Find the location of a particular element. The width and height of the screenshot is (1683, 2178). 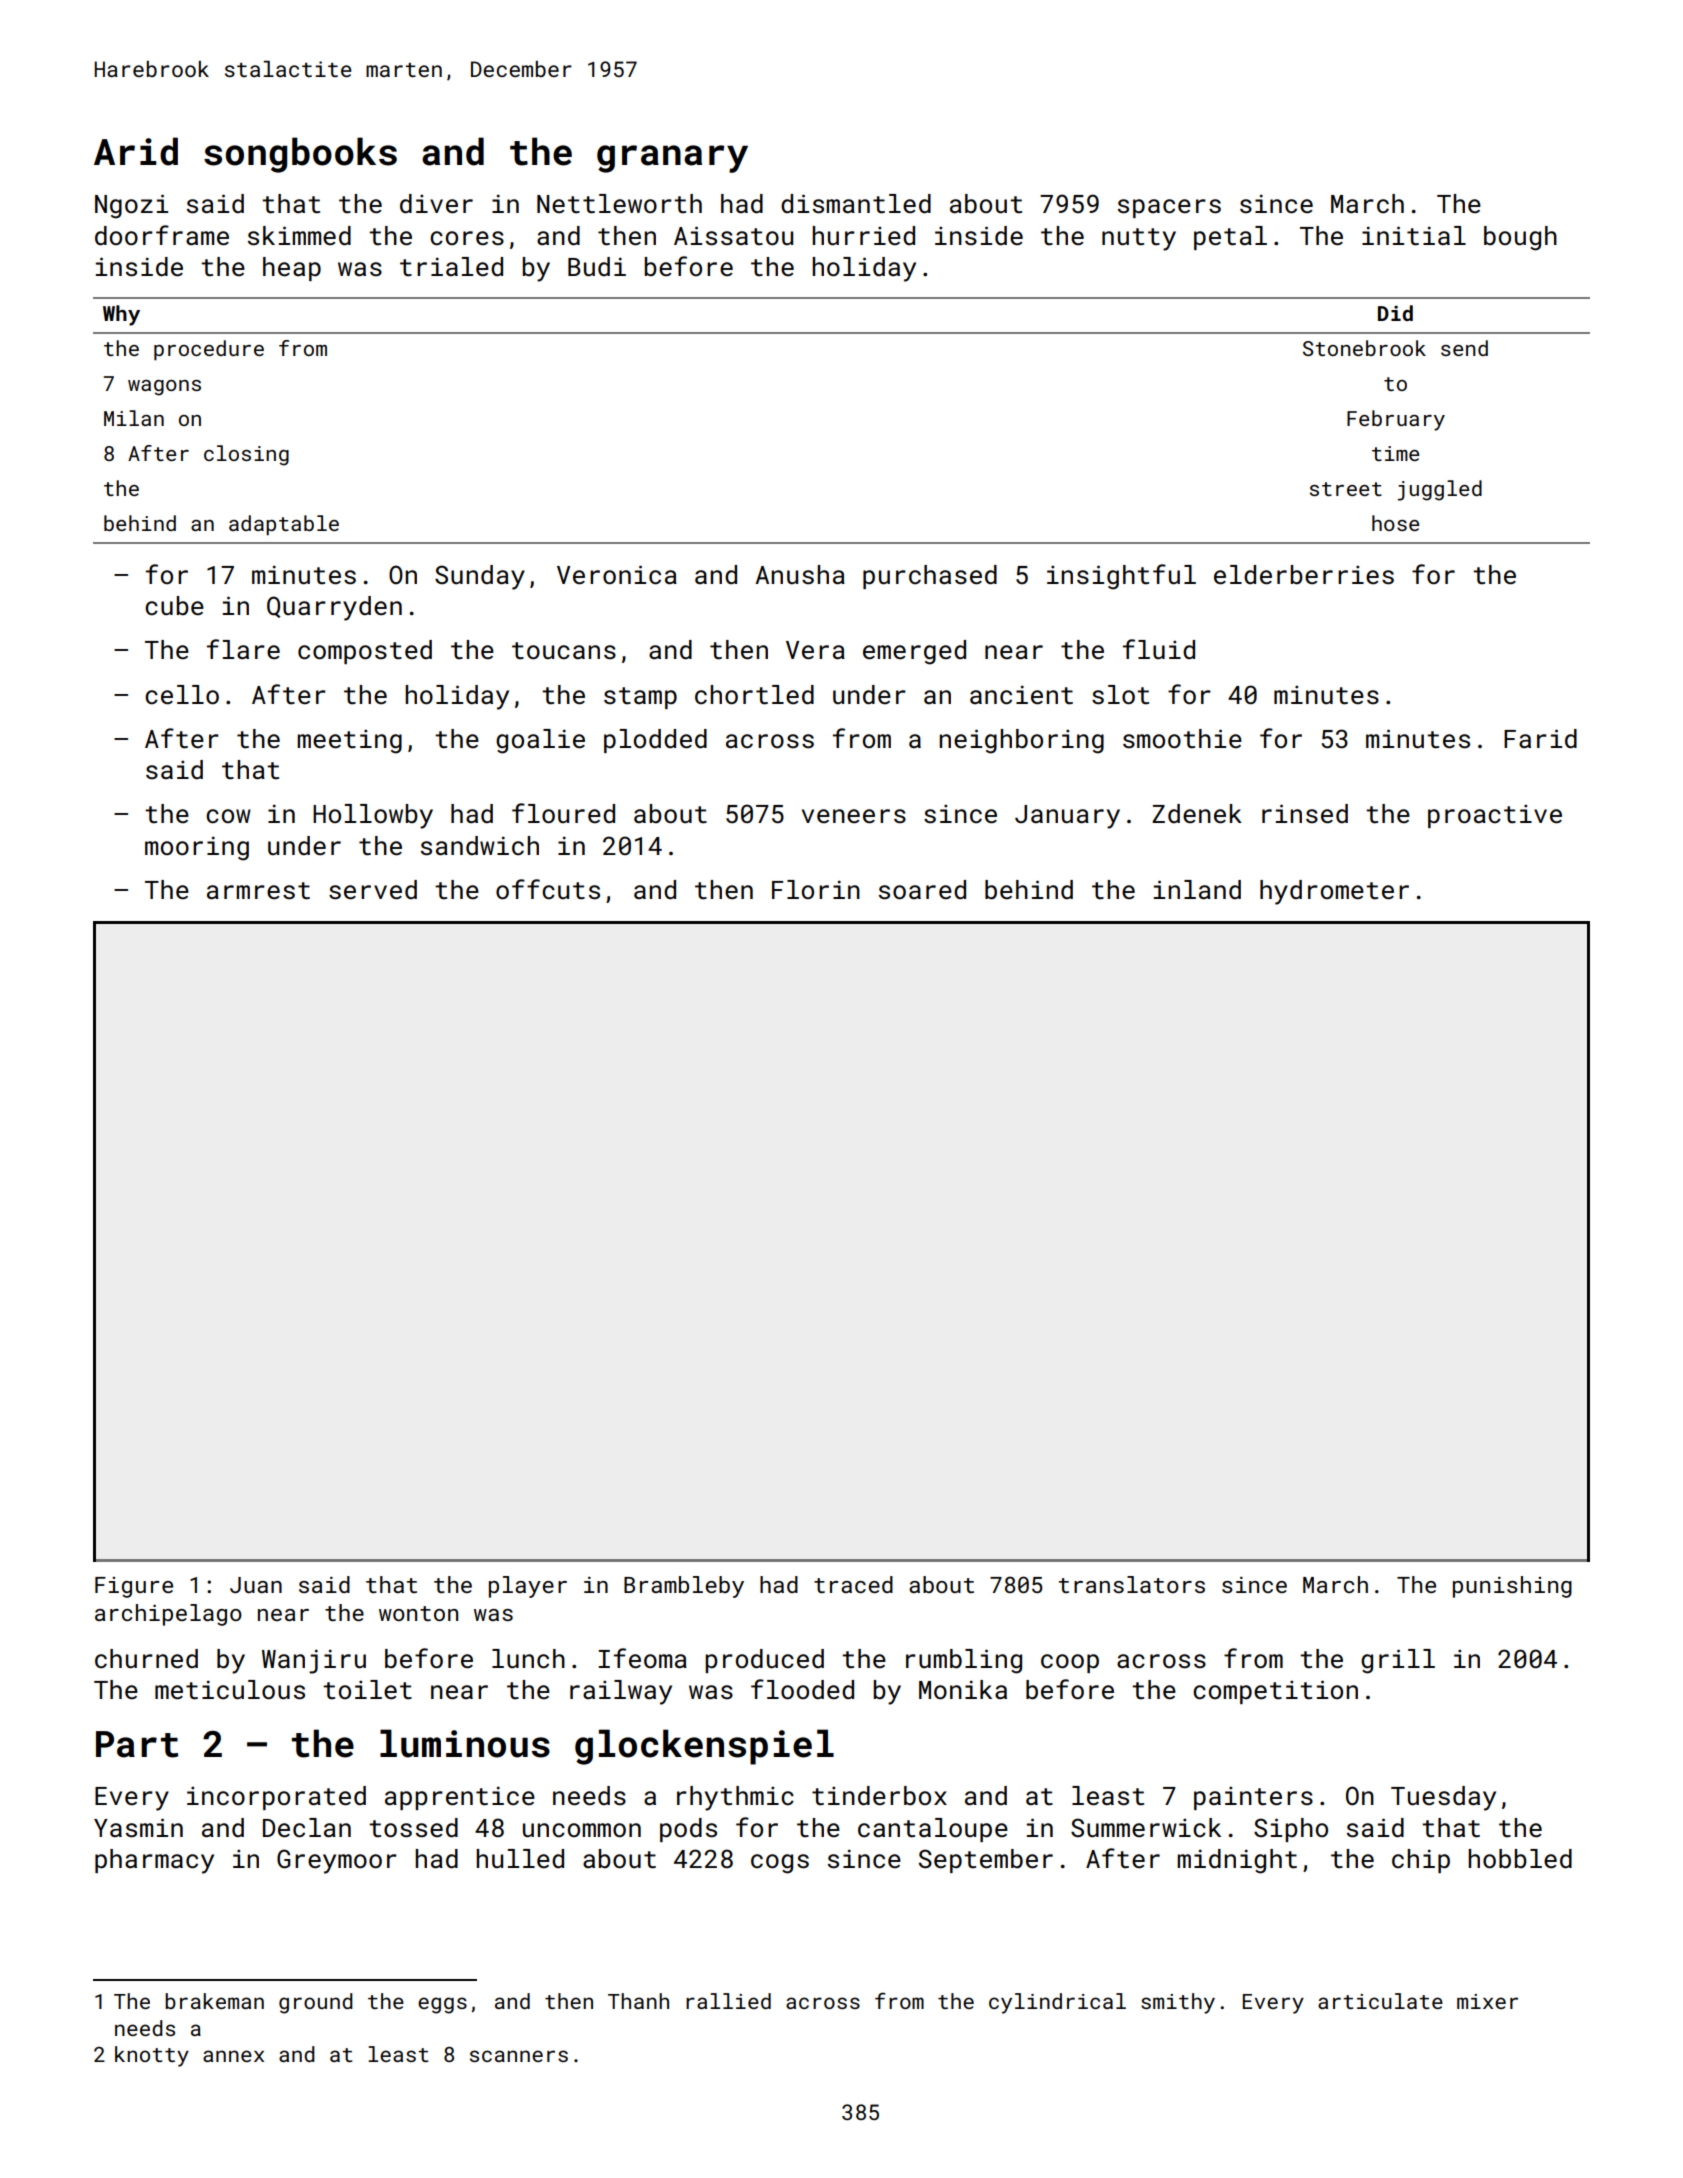

Ifeoma is located at coordinates (642, 1658).
